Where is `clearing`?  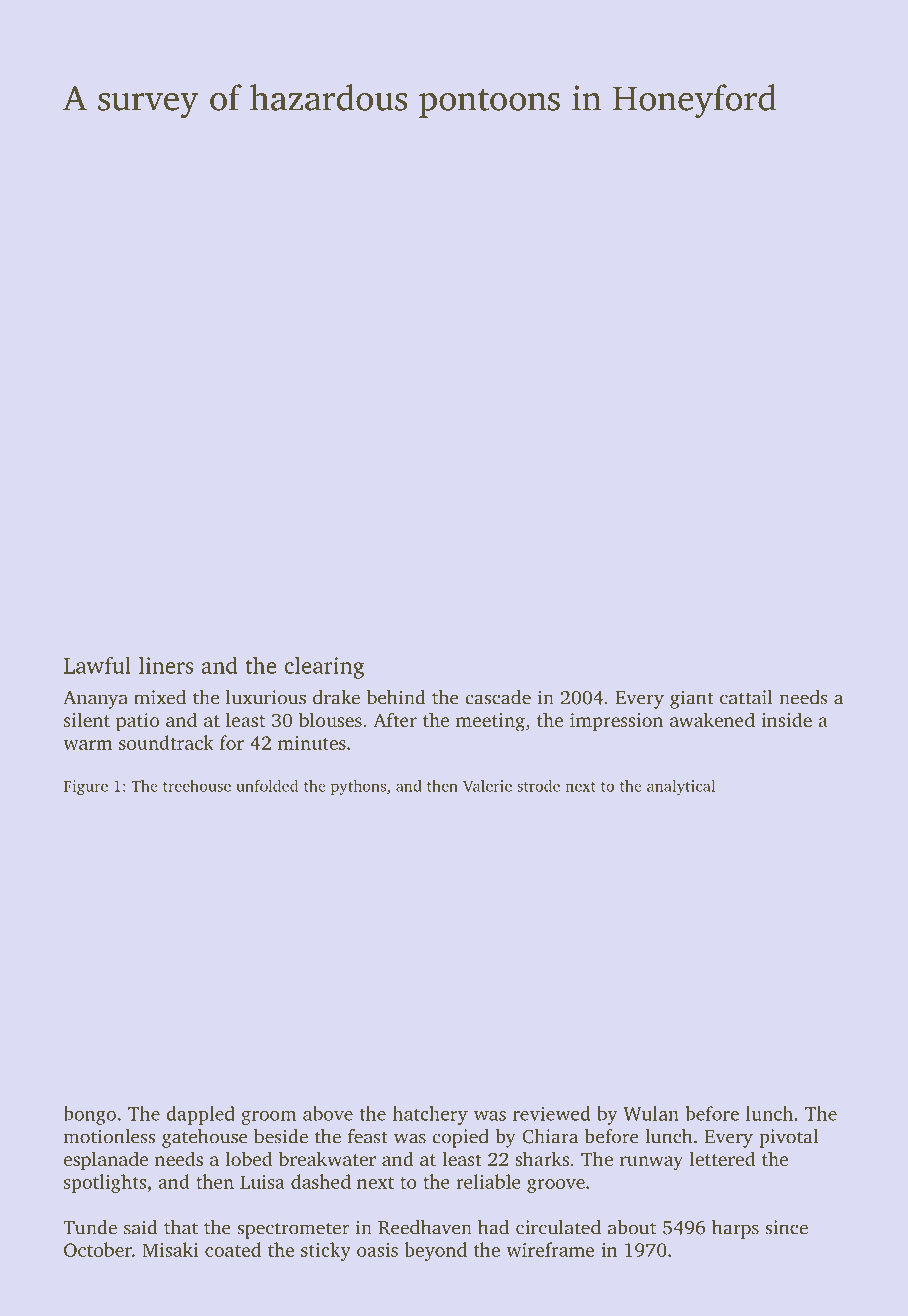 clearing is located at coordinates (324, 667).
